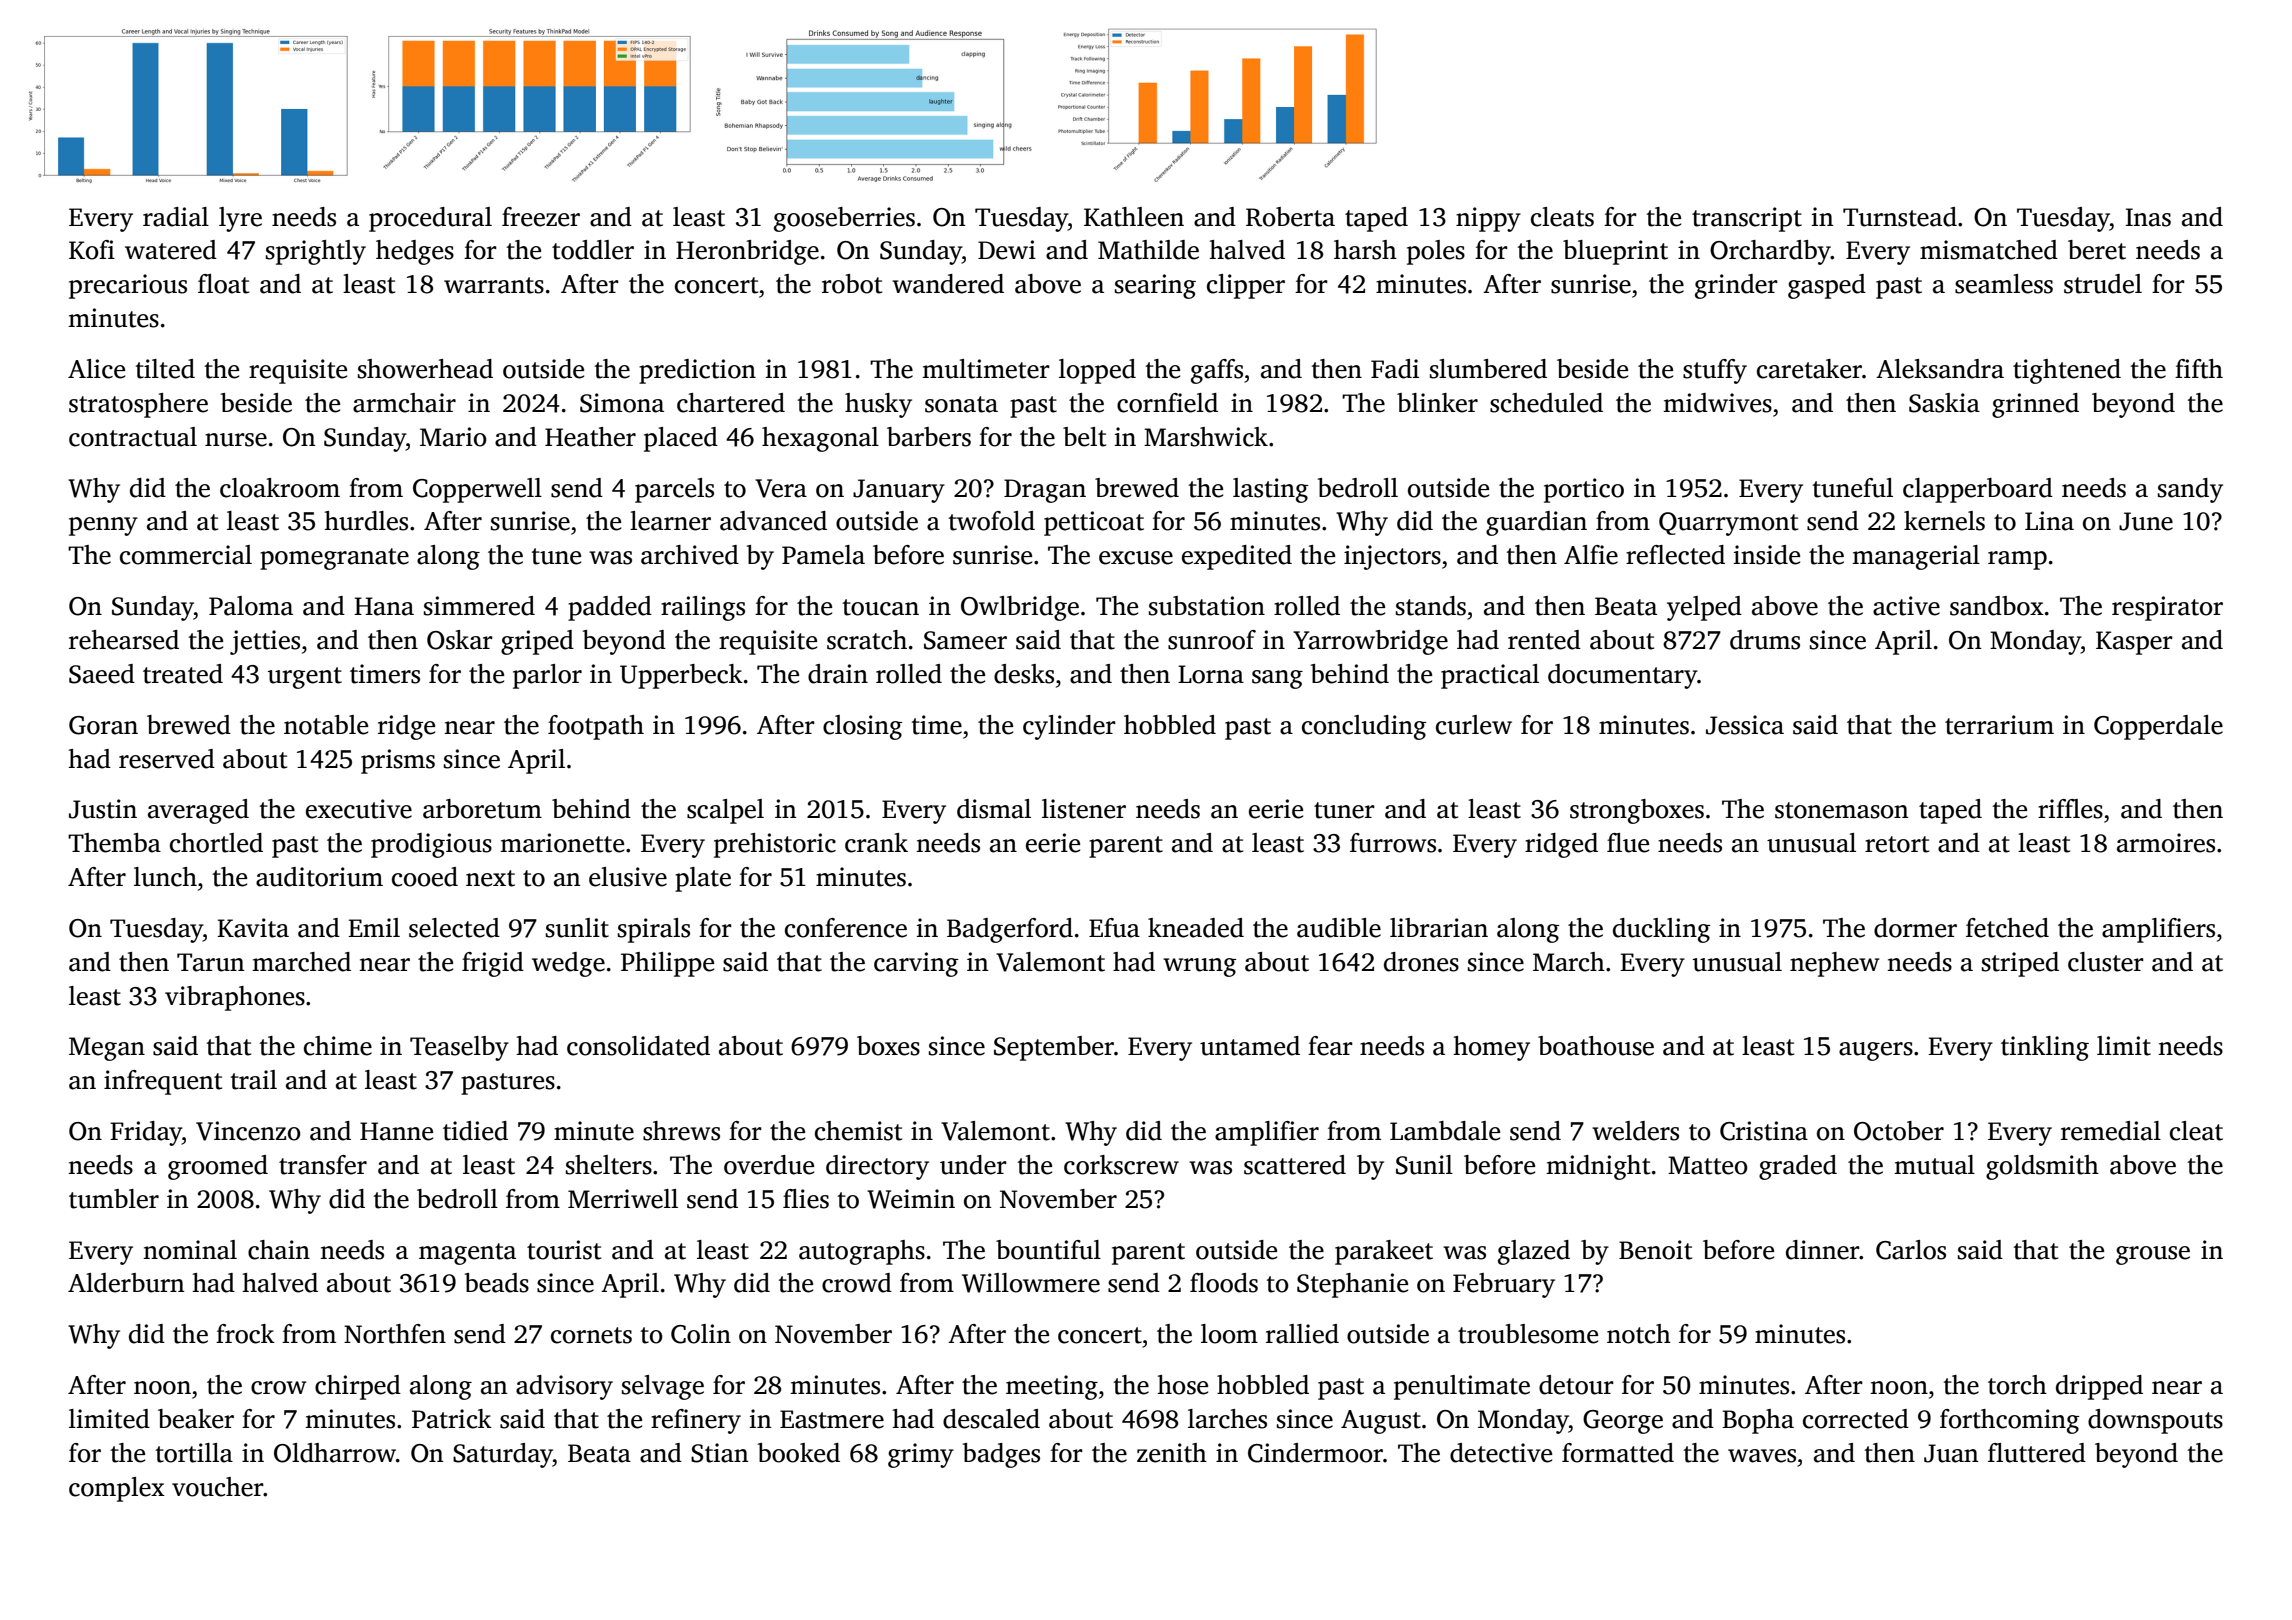  Describe the element at coordinates (1944, 521) in the screenshot. I see `kernels` at that location.
